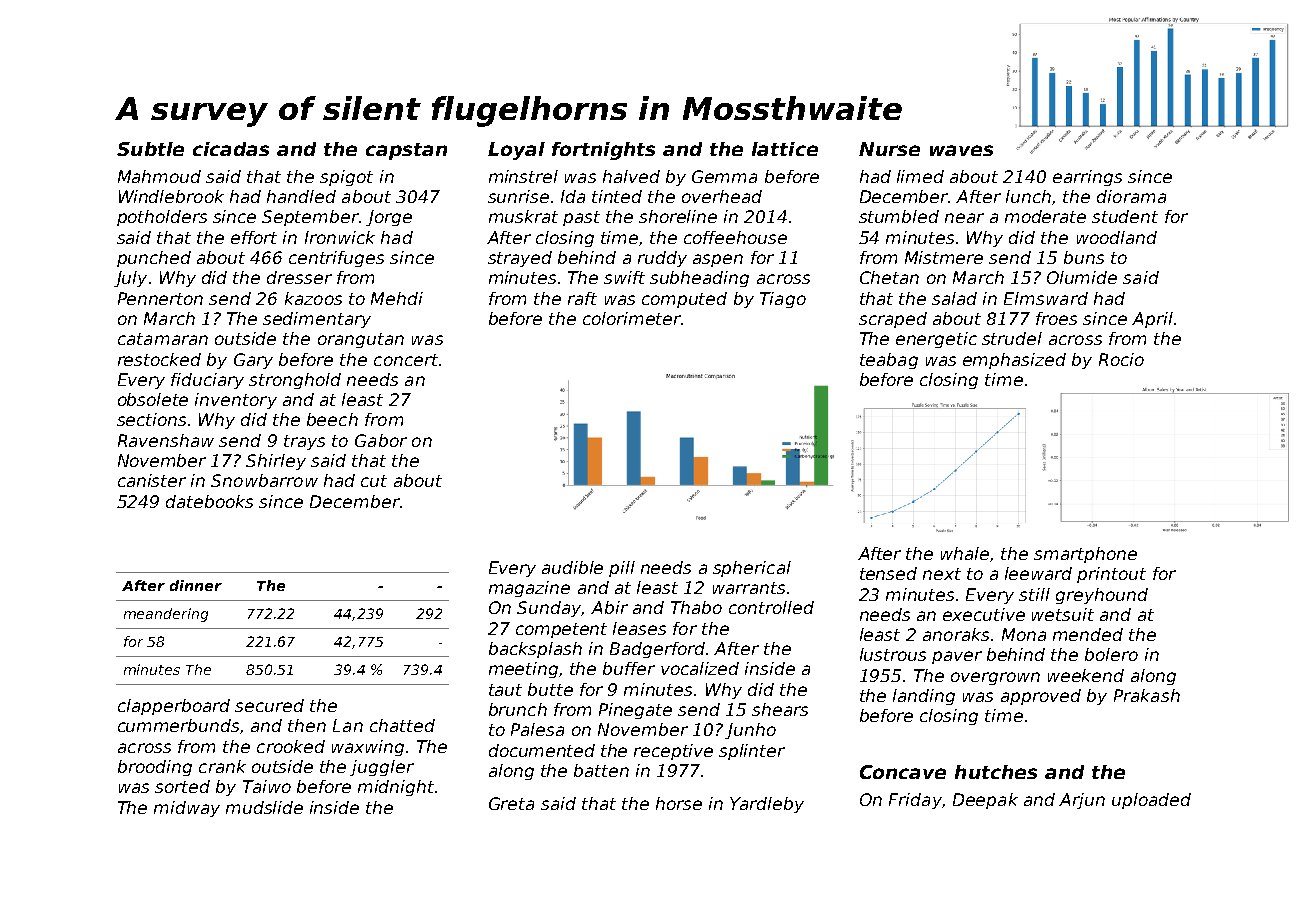 The image size is (1308, 924). Describe the element at coordinates (572, 567) in the screenshot. I see `audible` at that location.
